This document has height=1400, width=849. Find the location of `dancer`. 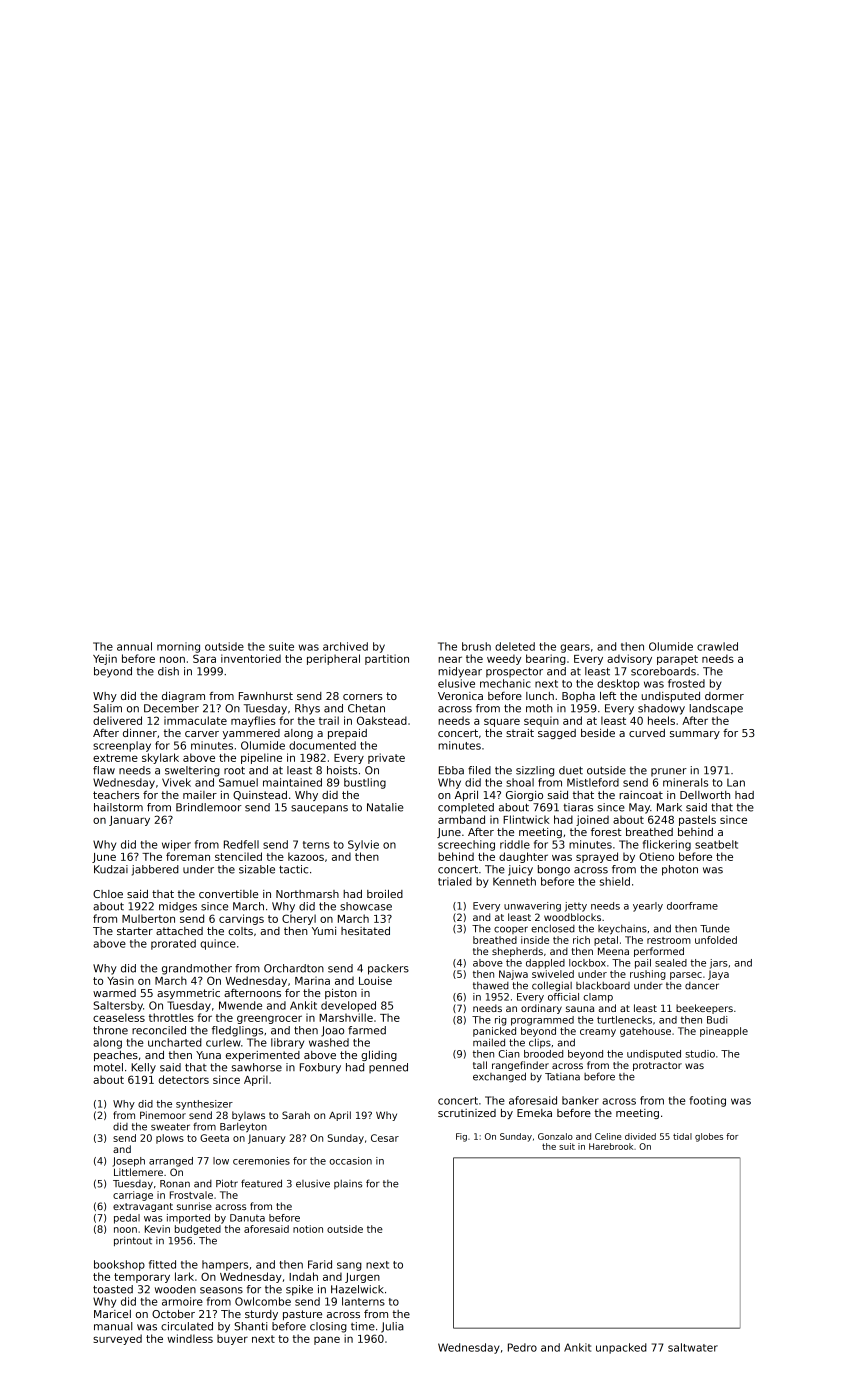

dancer is located at coordinates (702, 986).
